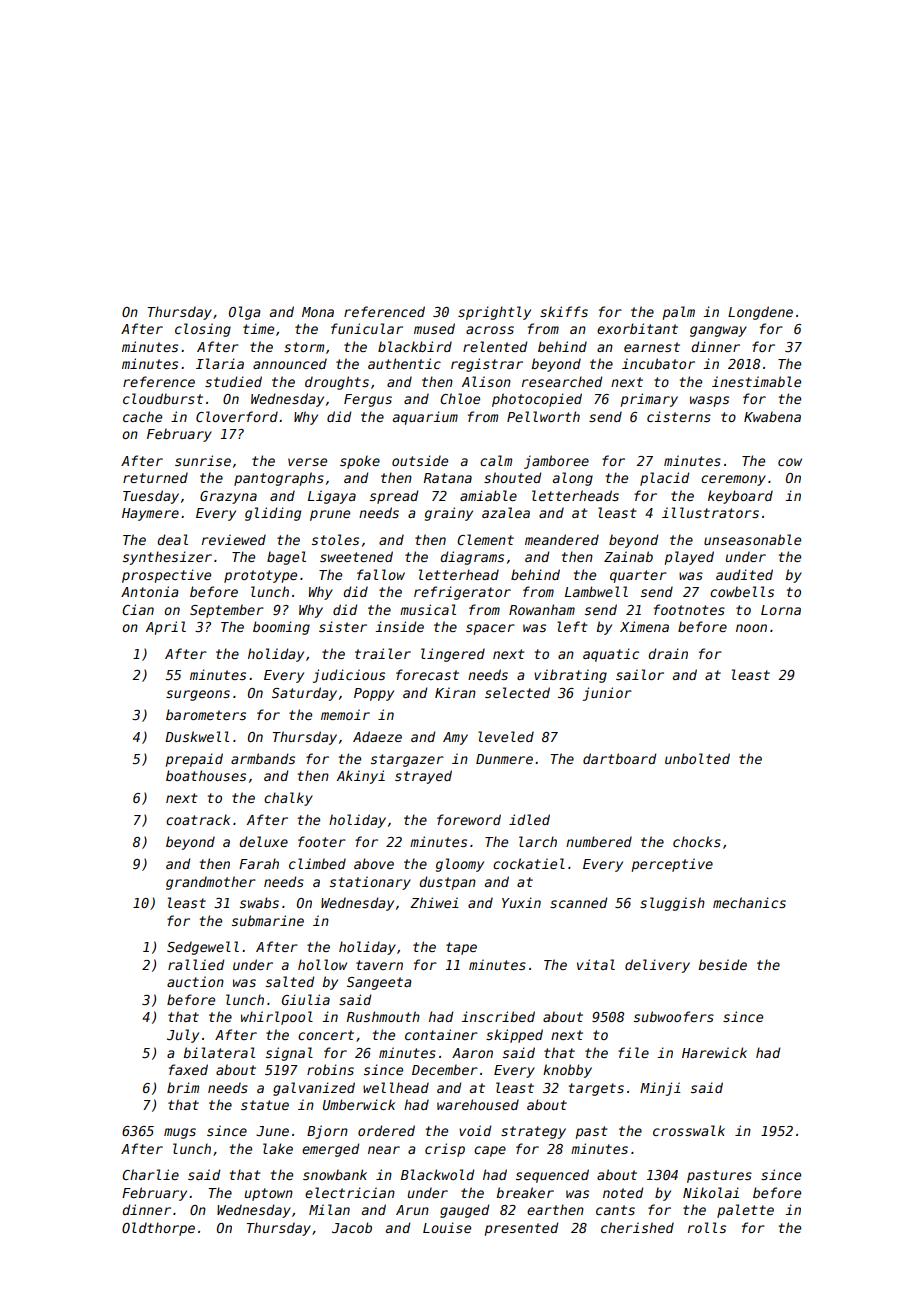  I want to click on palm, so click(678, 313).
